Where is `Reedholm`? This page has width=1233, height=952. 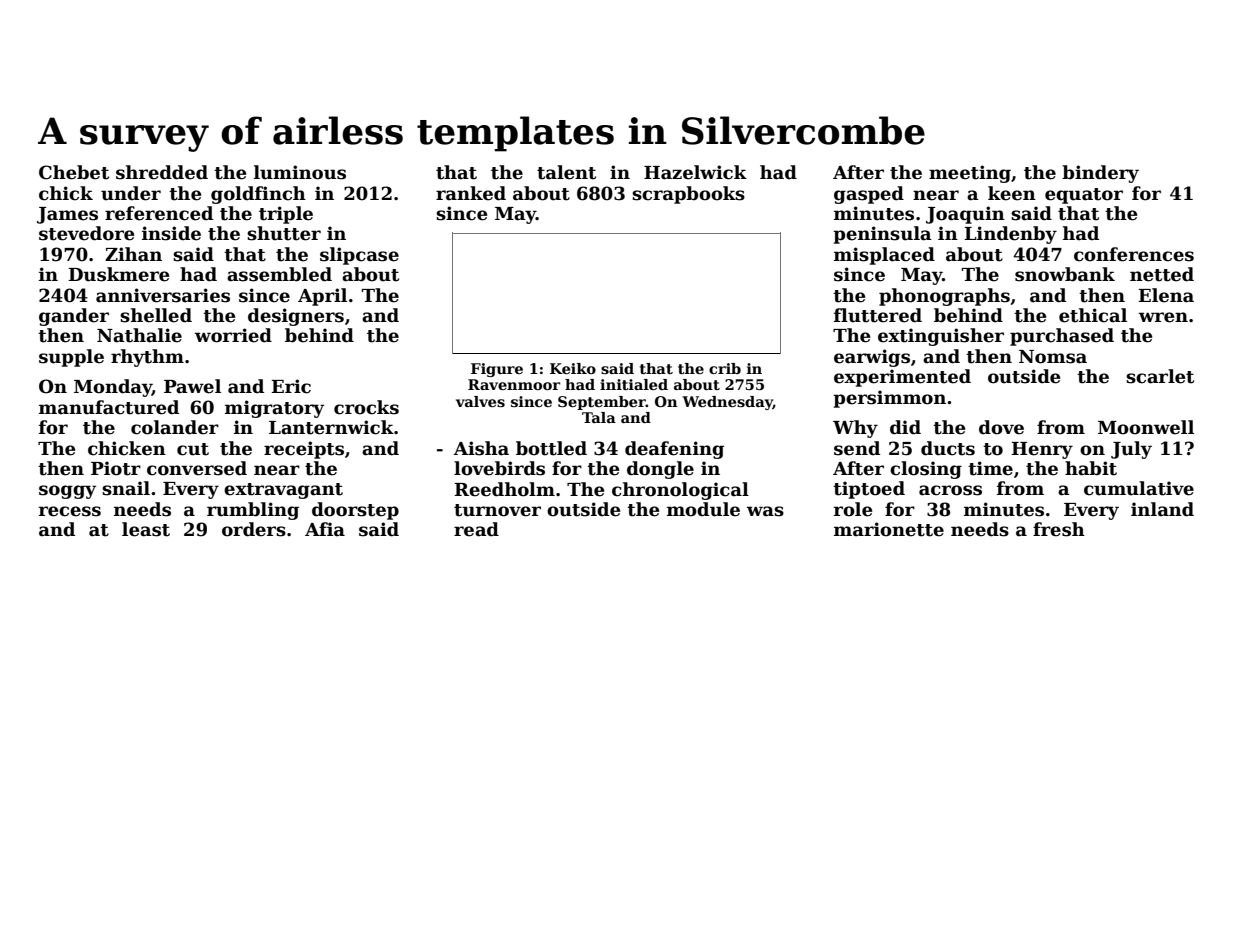
Reedholm is located at coordinates (504, 489).
